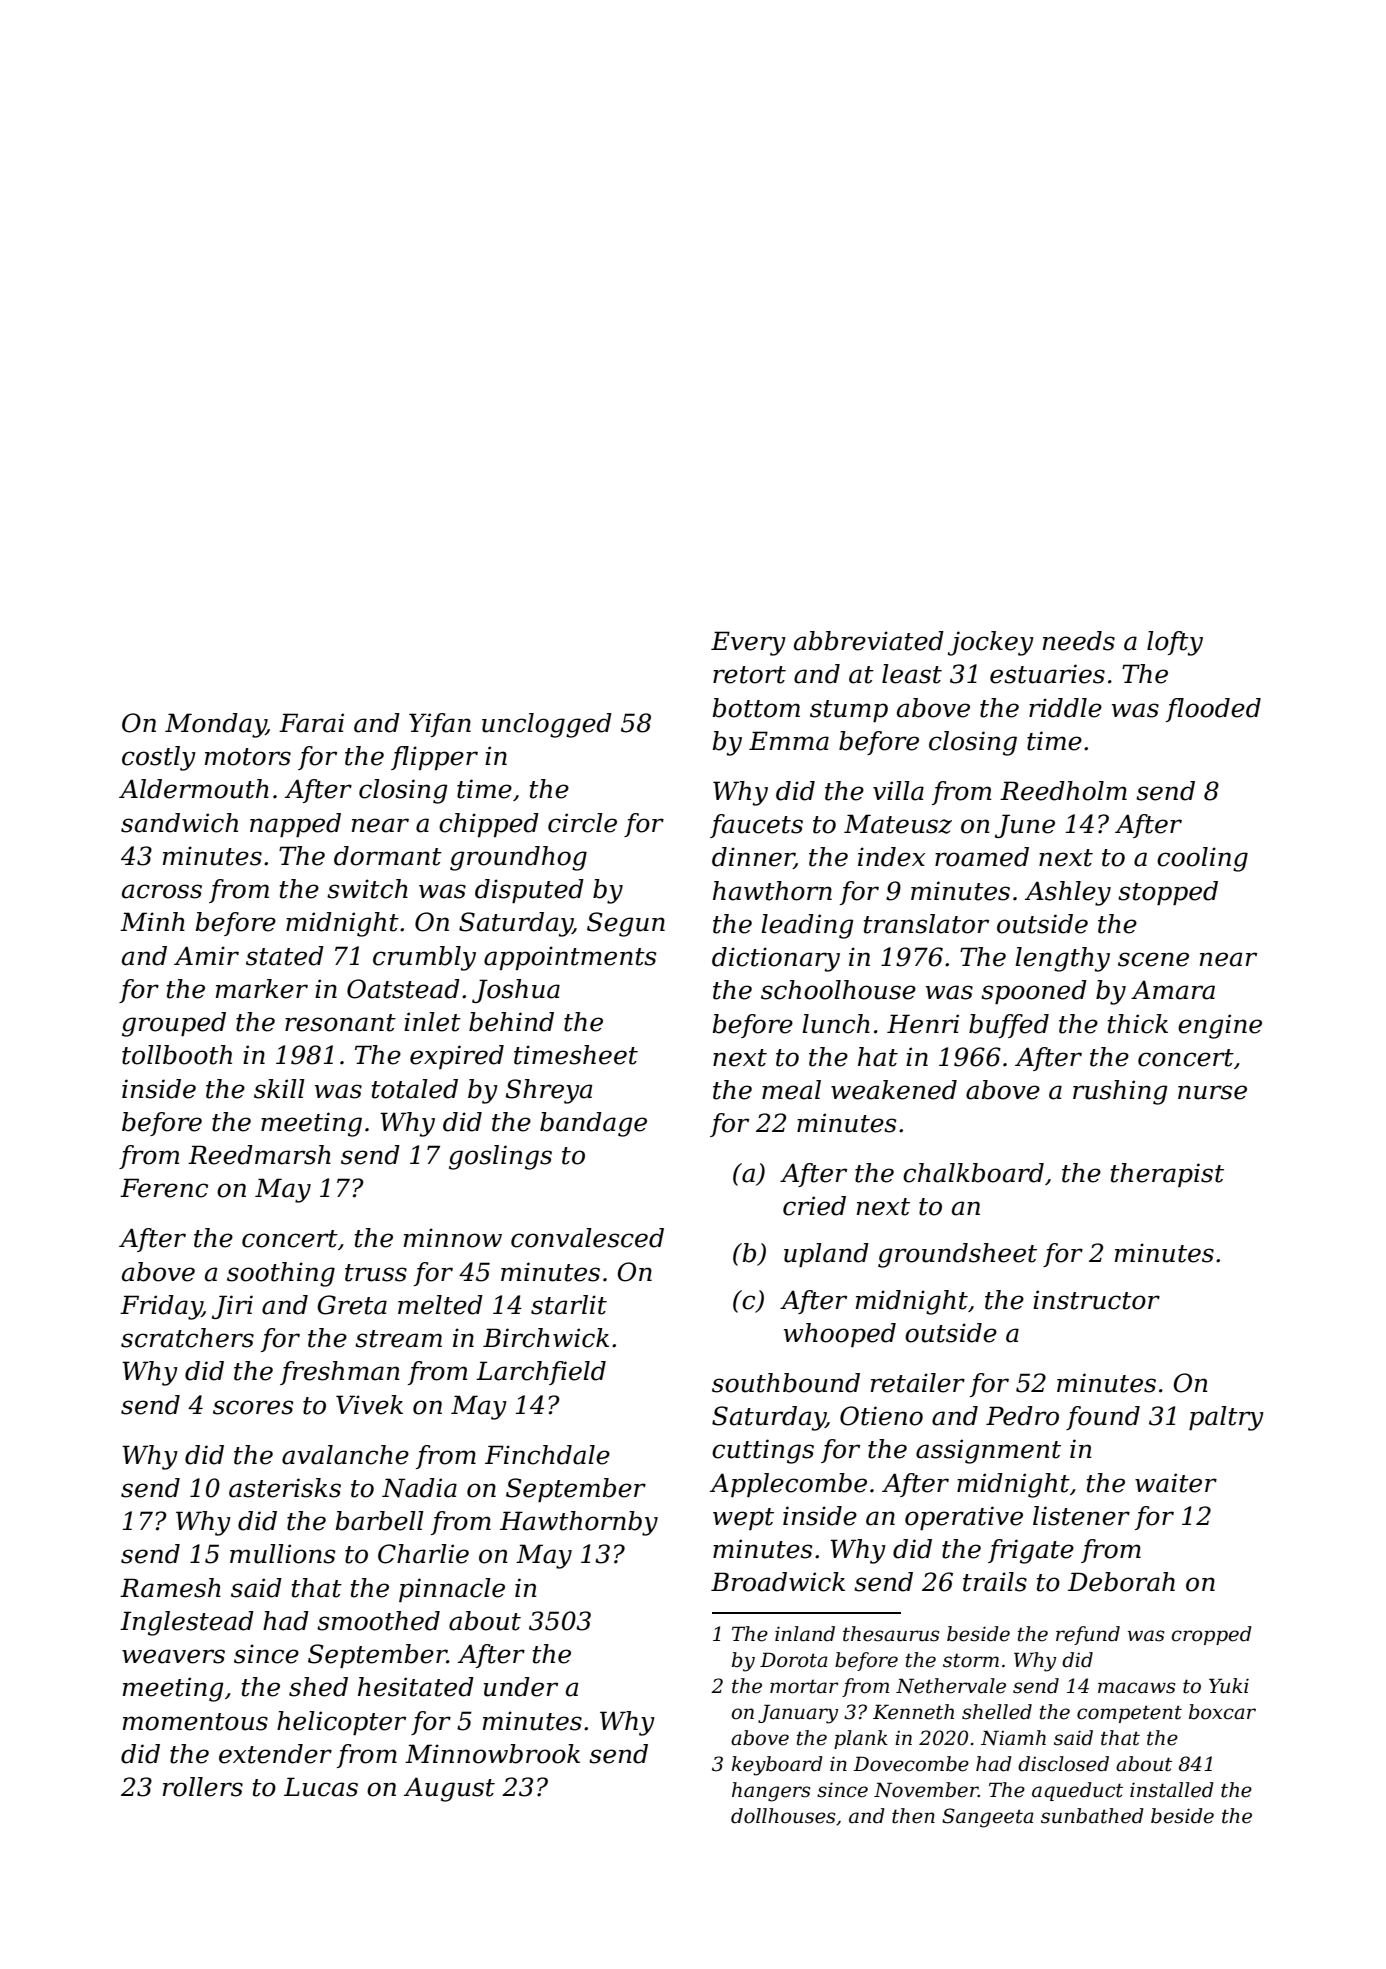 This screenshot has width=1386, height=1969. What do you see at coordinates (177, 1055) in the screenshot?
I see `tollbooth` at bounding box center [177, 1055].
